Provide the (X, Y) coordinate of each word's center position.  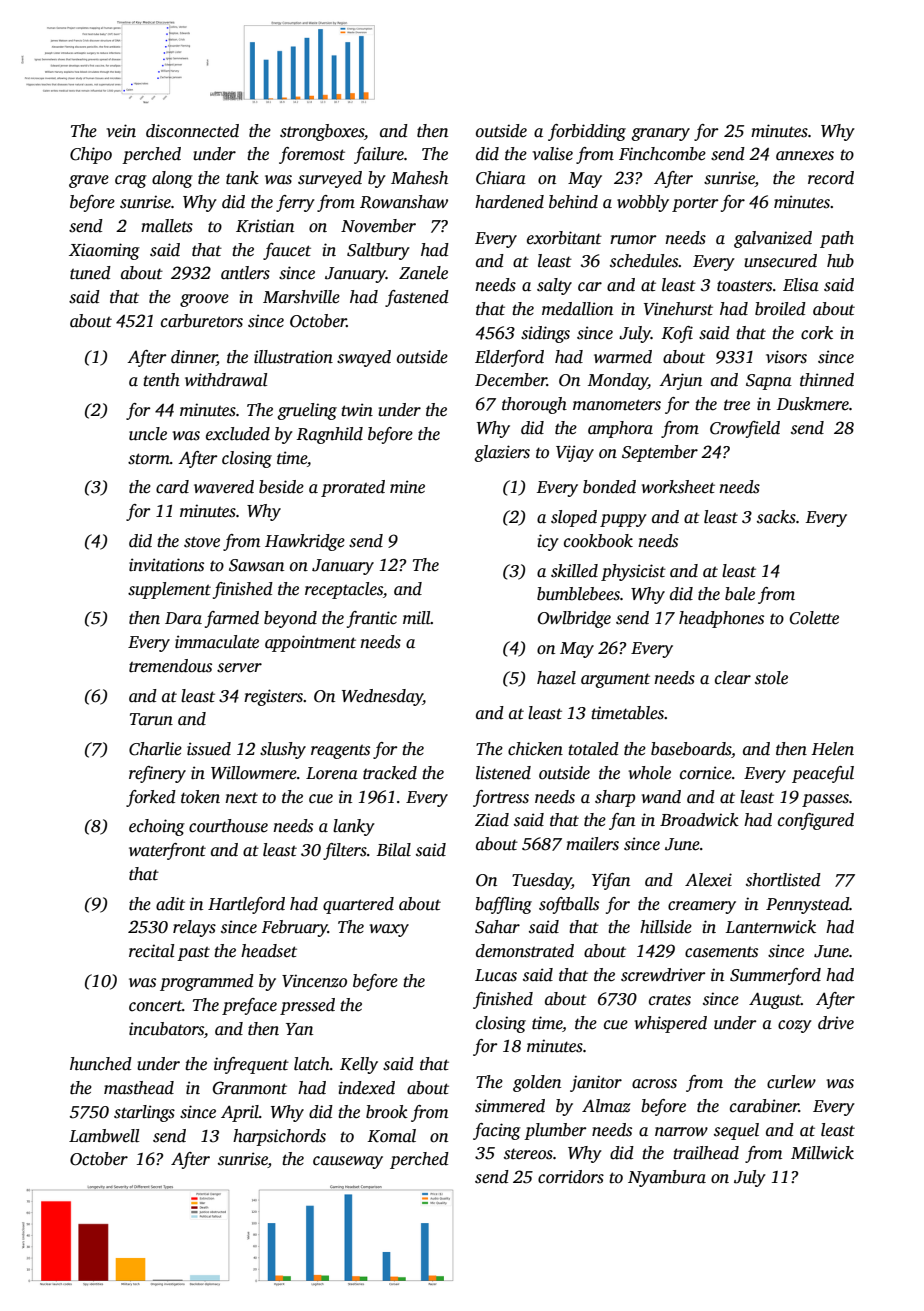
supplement (169, 590)
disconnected (192, 131)
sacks (776, 517)
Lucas (496, 975)
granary (660, 134)
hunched (101, 1064)
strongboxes (322, 132)
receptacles (344, 590)
